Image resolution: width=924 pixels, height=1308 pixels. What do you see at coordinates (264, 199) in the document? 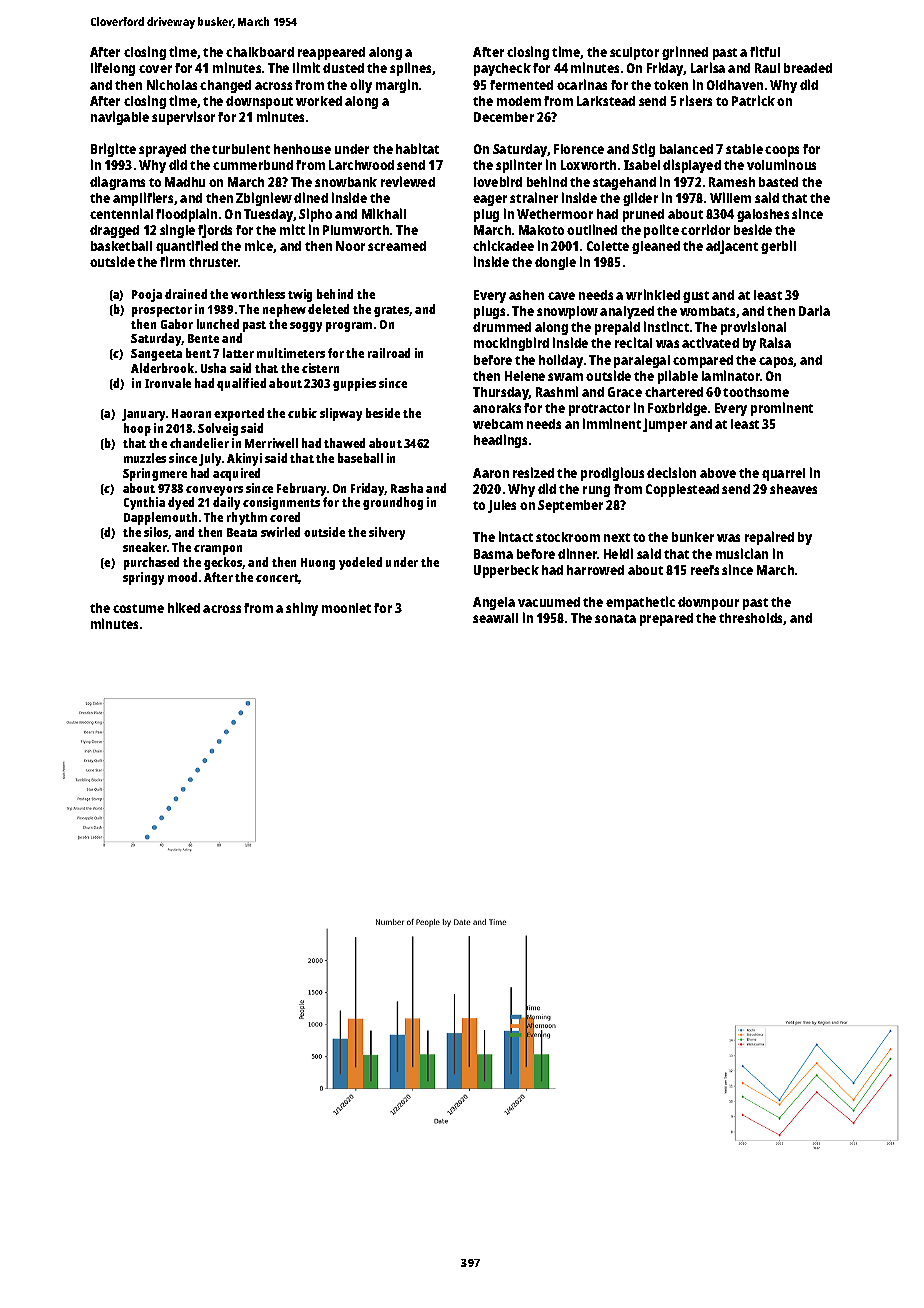
I see `Zbigniew` at bounding box center [264, 199].
